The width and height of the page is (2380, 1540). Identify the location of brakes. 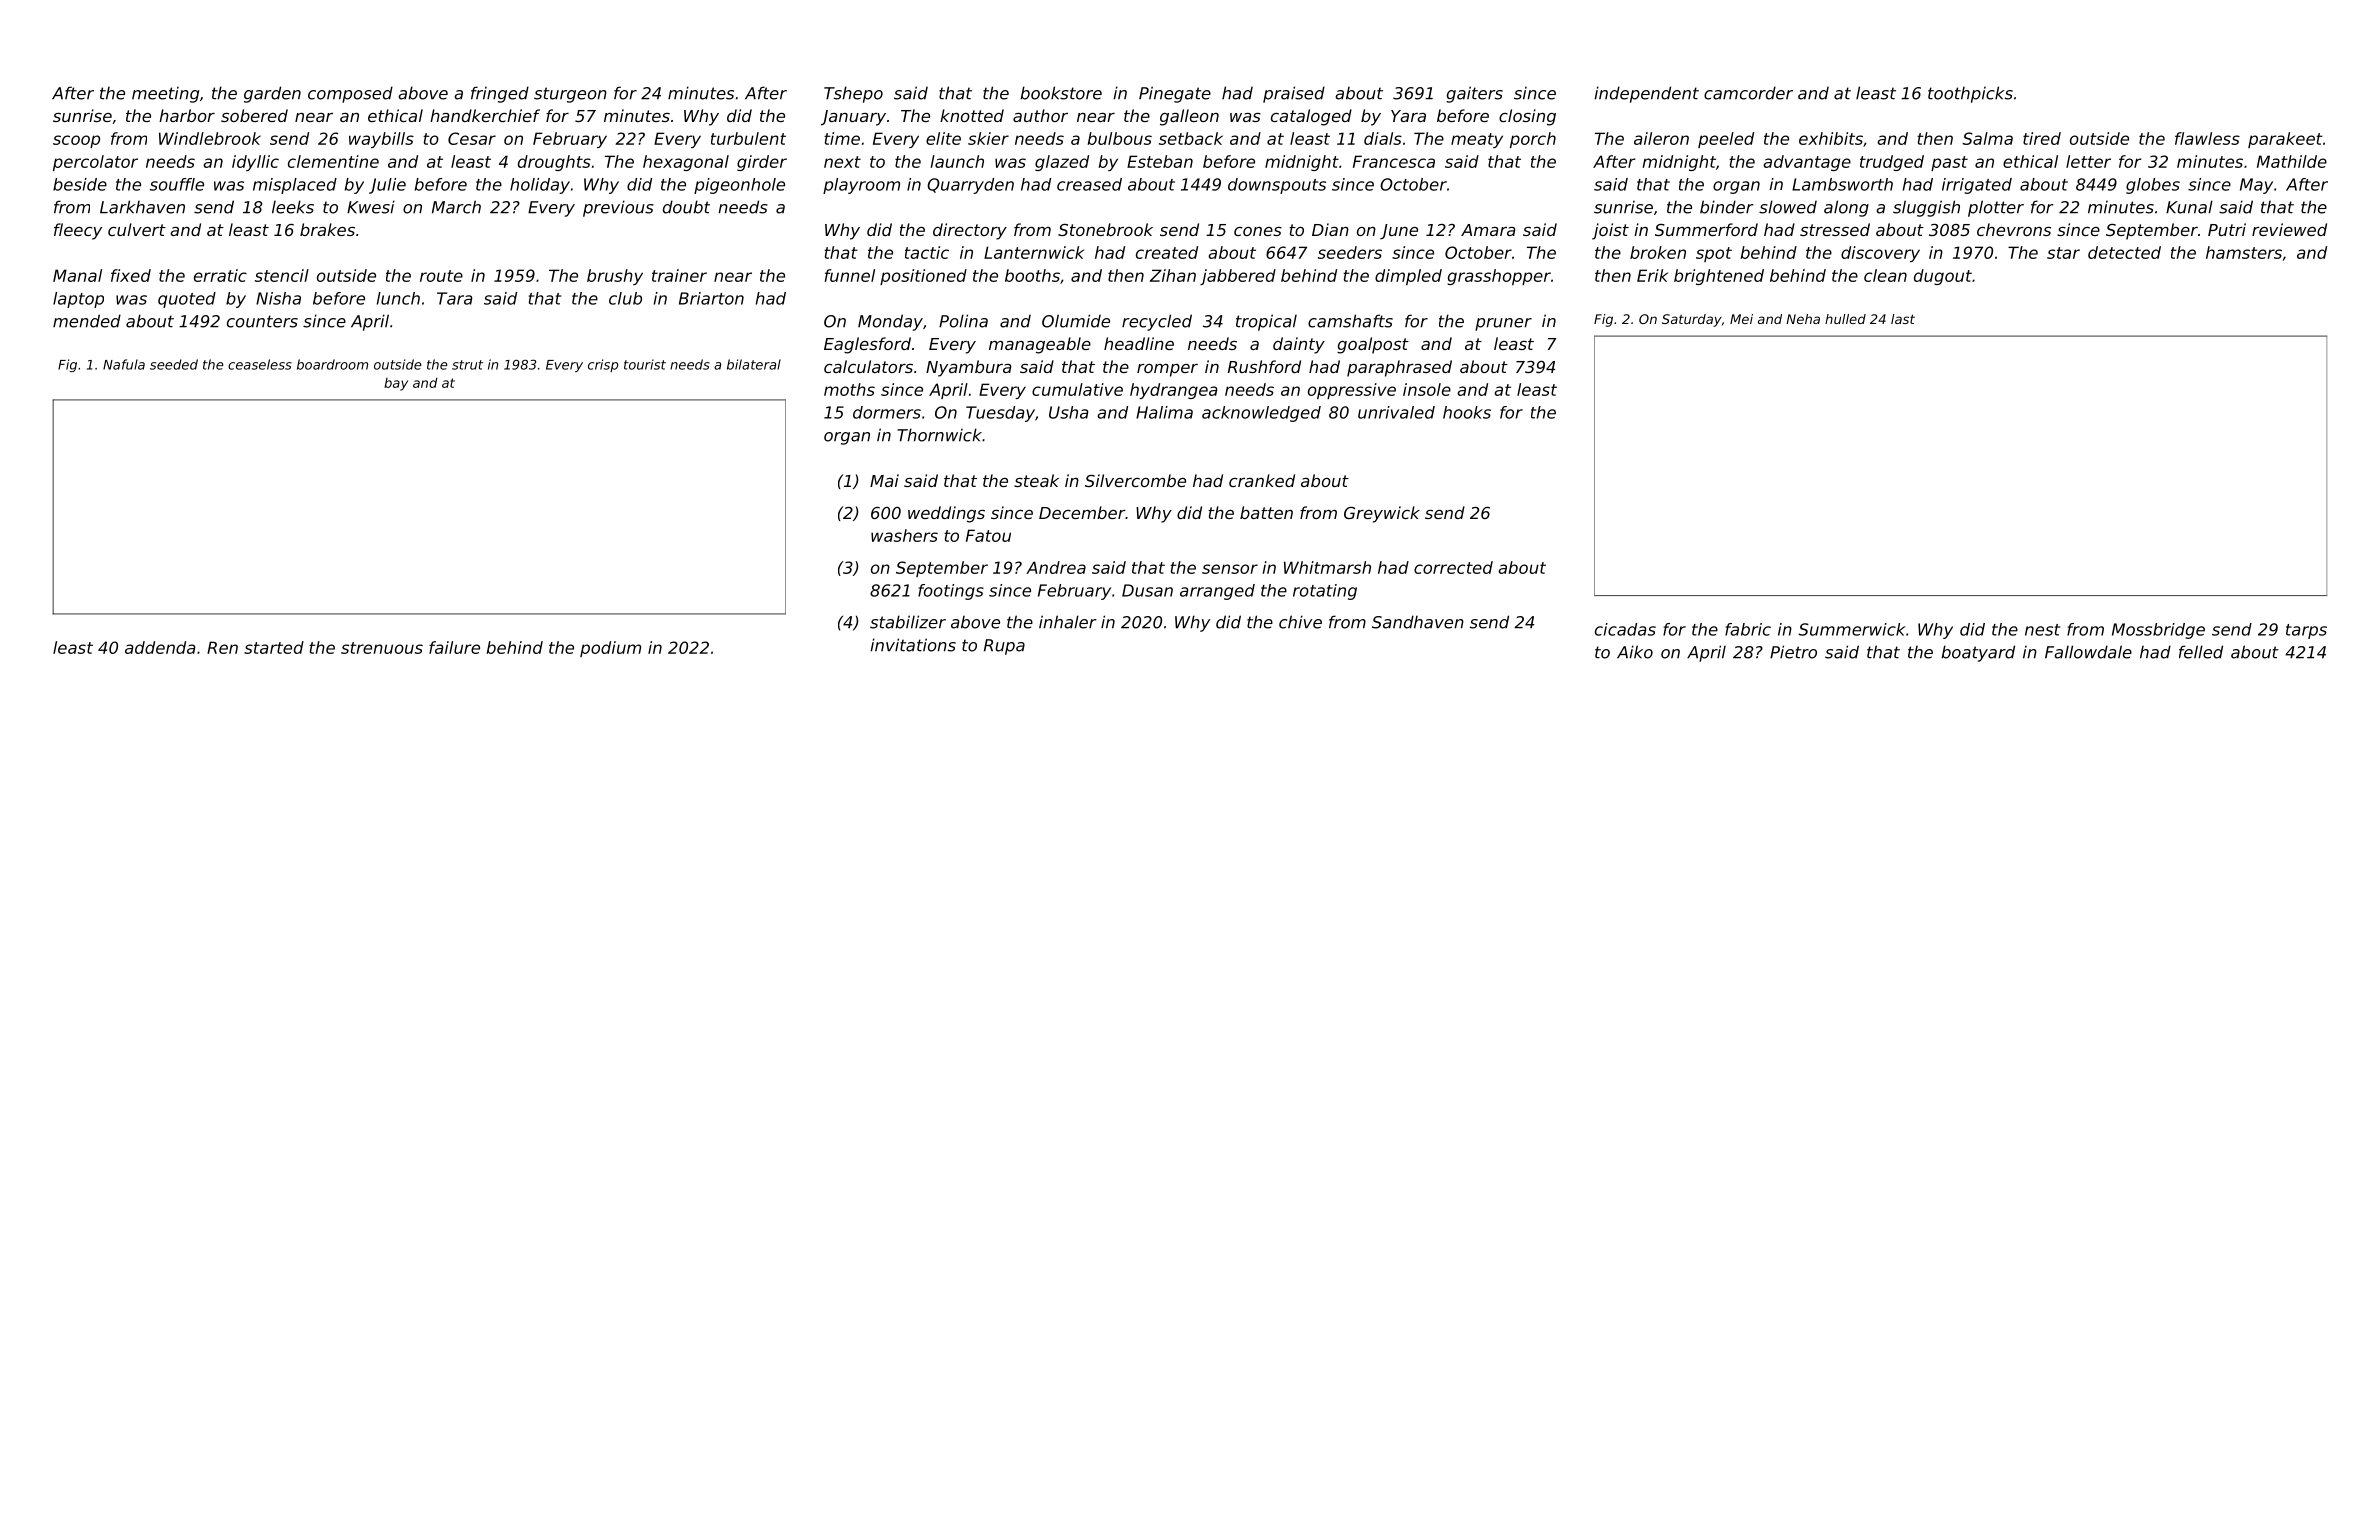
(327, 229).
